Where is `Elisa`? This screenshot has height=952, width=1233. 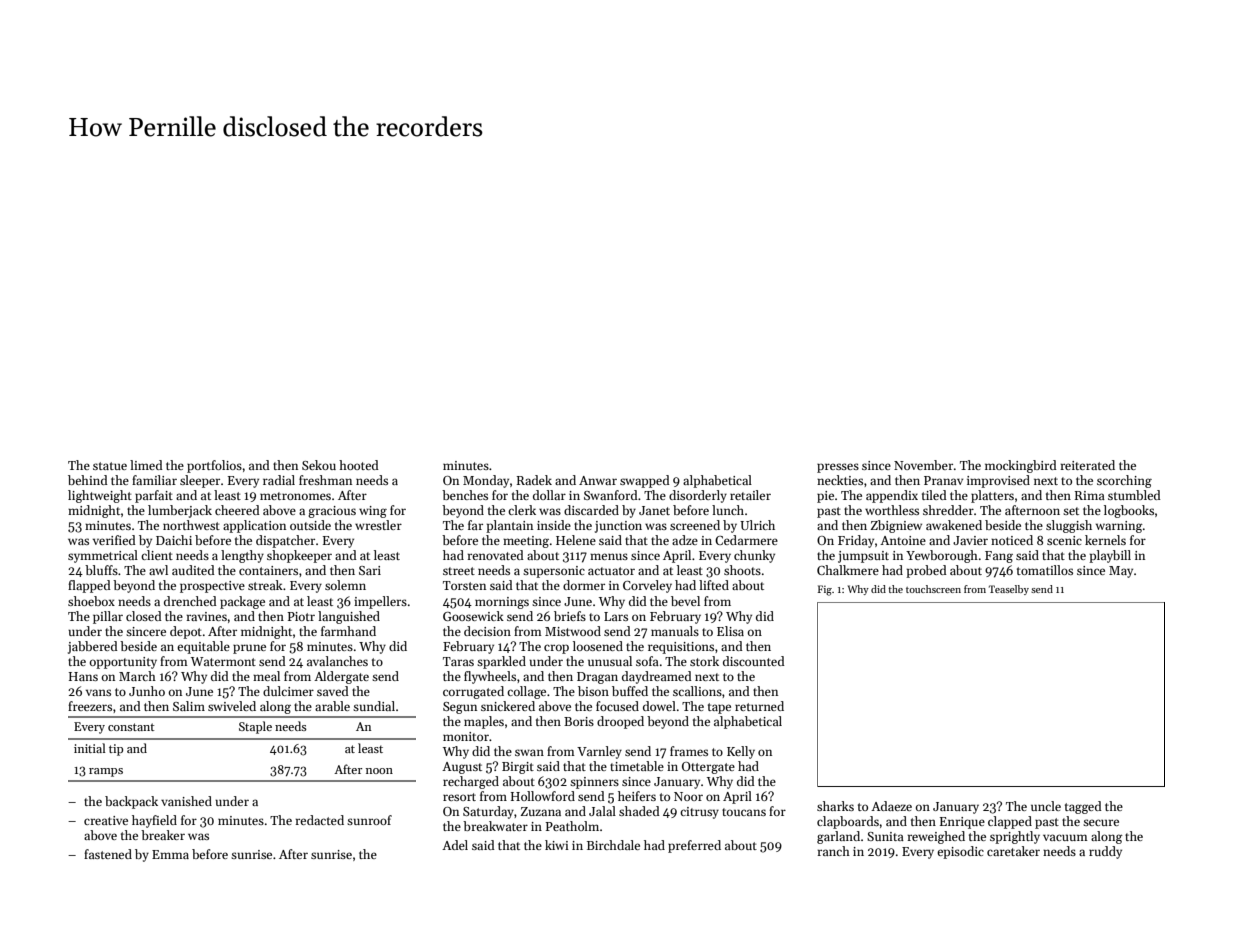 Elisa is located at coordinates (730, 631).
